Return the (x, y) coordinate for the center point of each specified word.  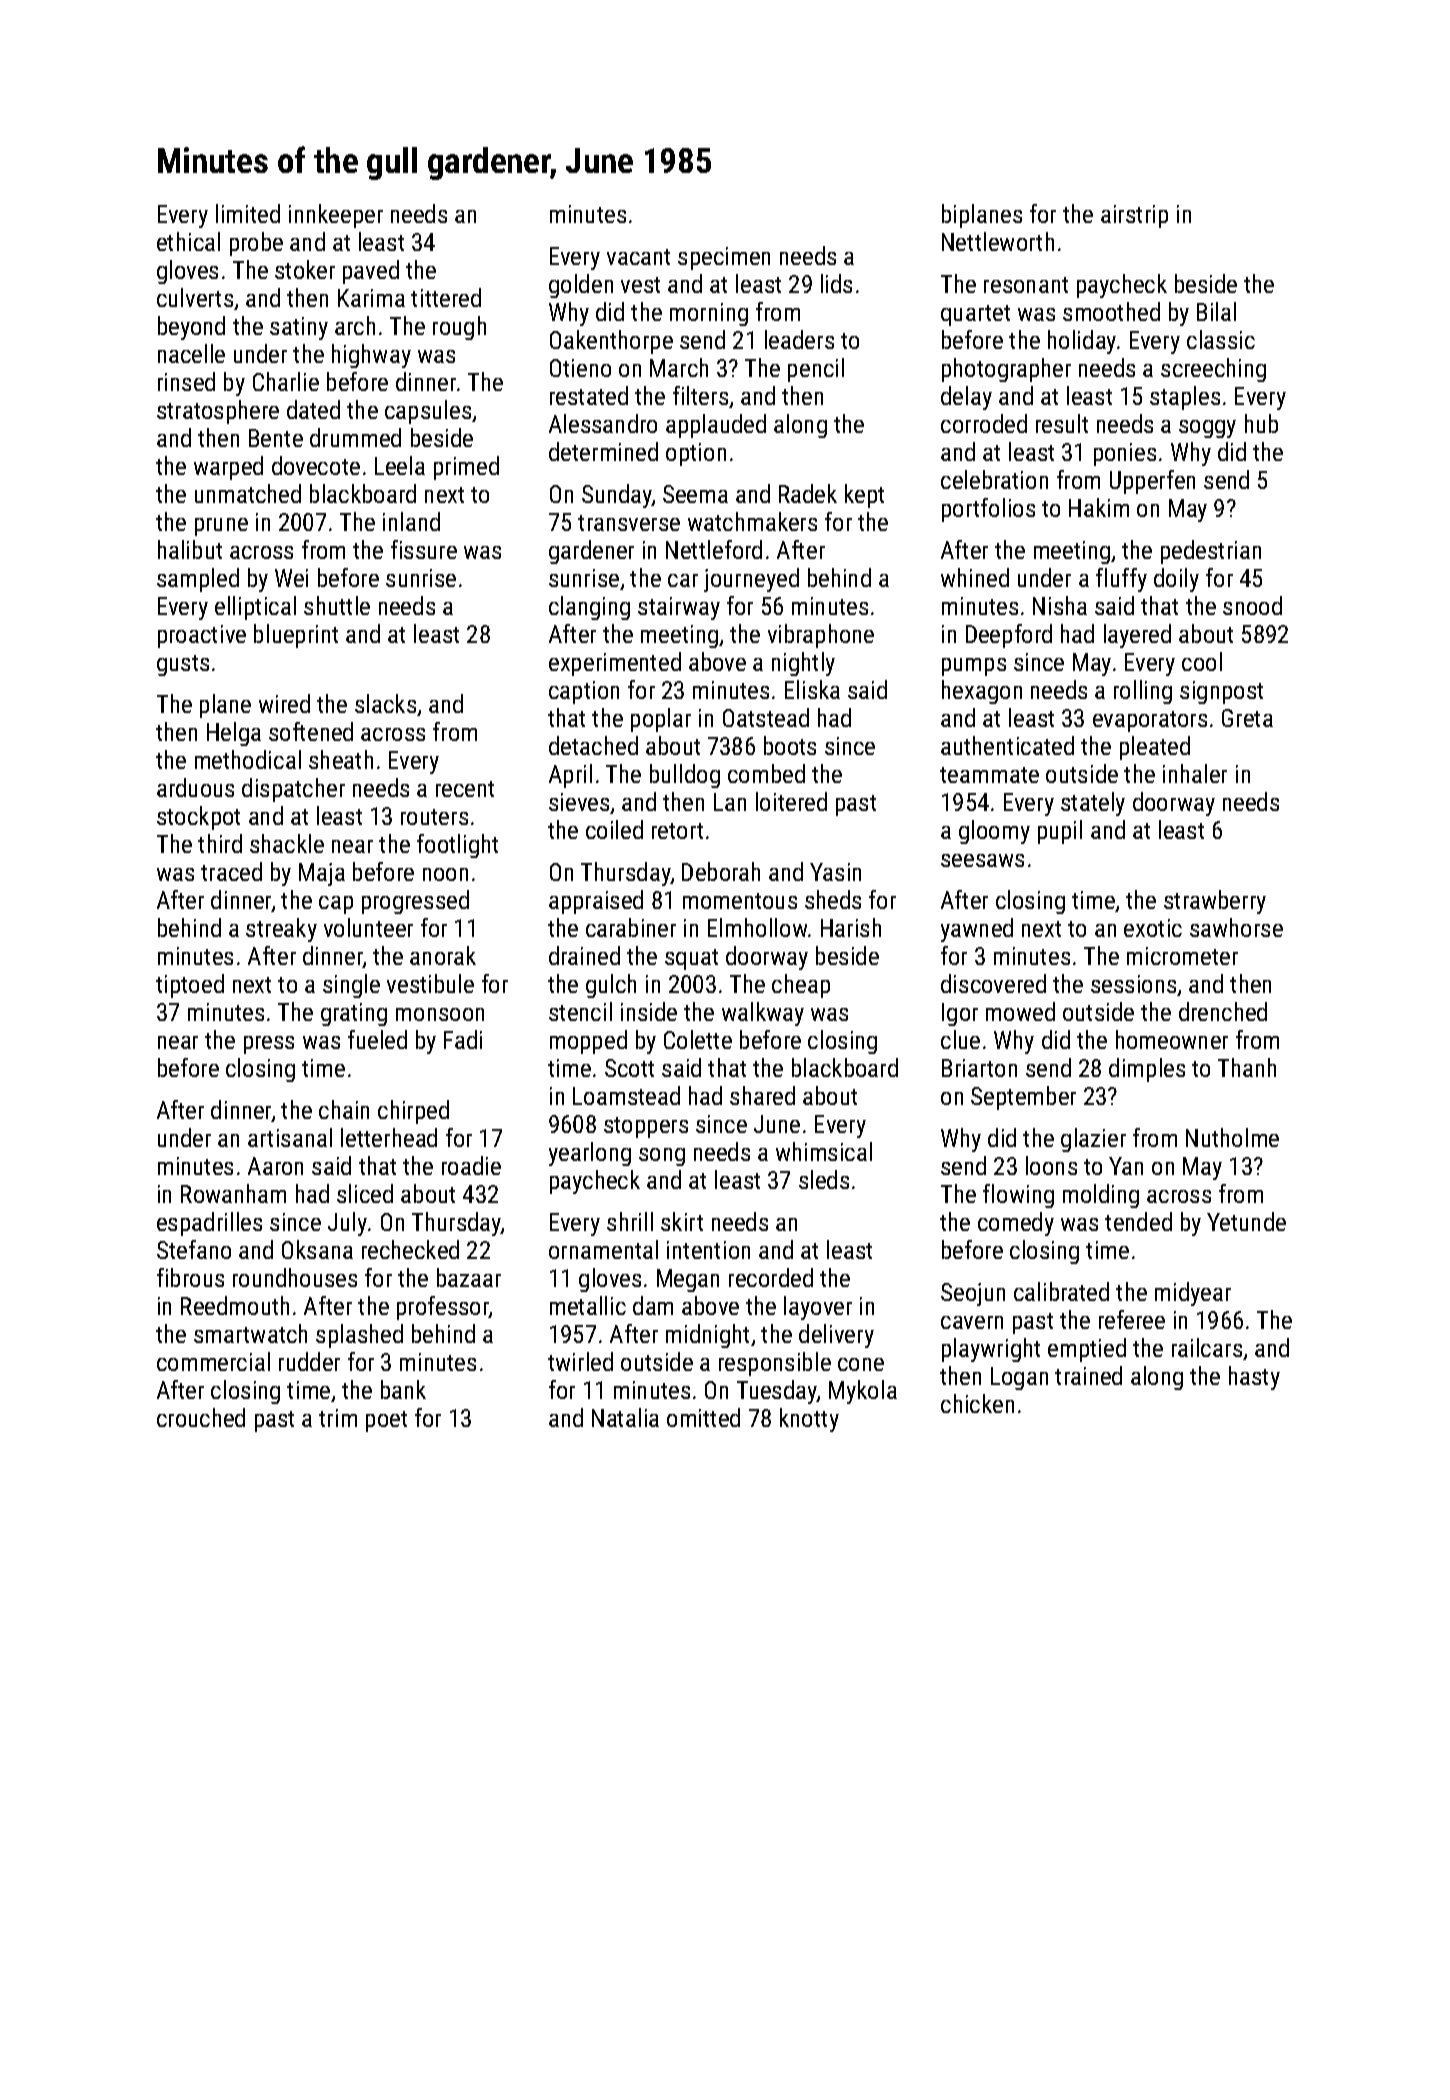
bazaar (469, 1277)
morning (709, 314)
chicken (977, 1403)
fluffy (1121, 580)
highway (371, 356)
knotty (809, 1420)
